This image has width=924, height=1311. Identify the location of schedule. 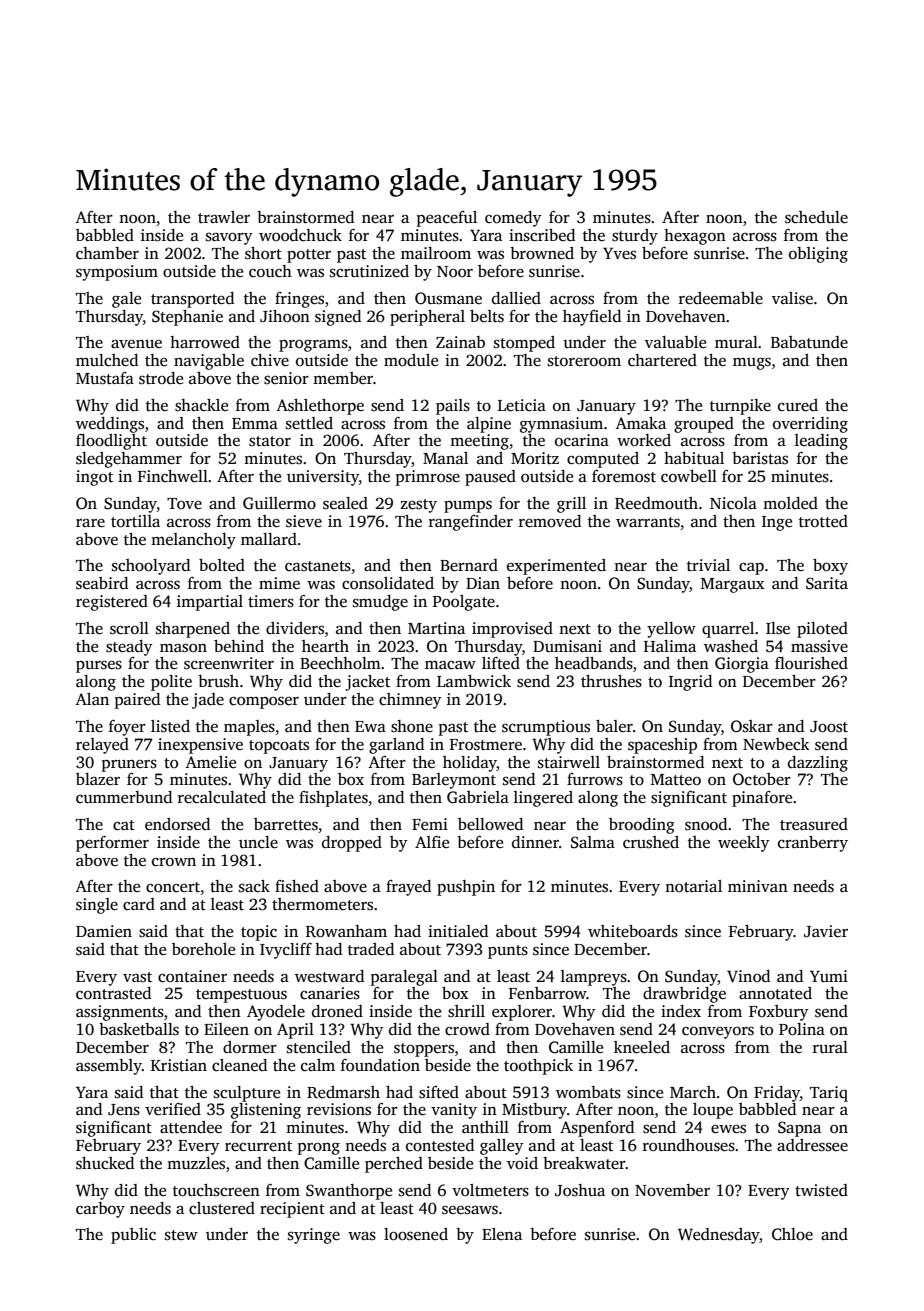
(816, 217).
